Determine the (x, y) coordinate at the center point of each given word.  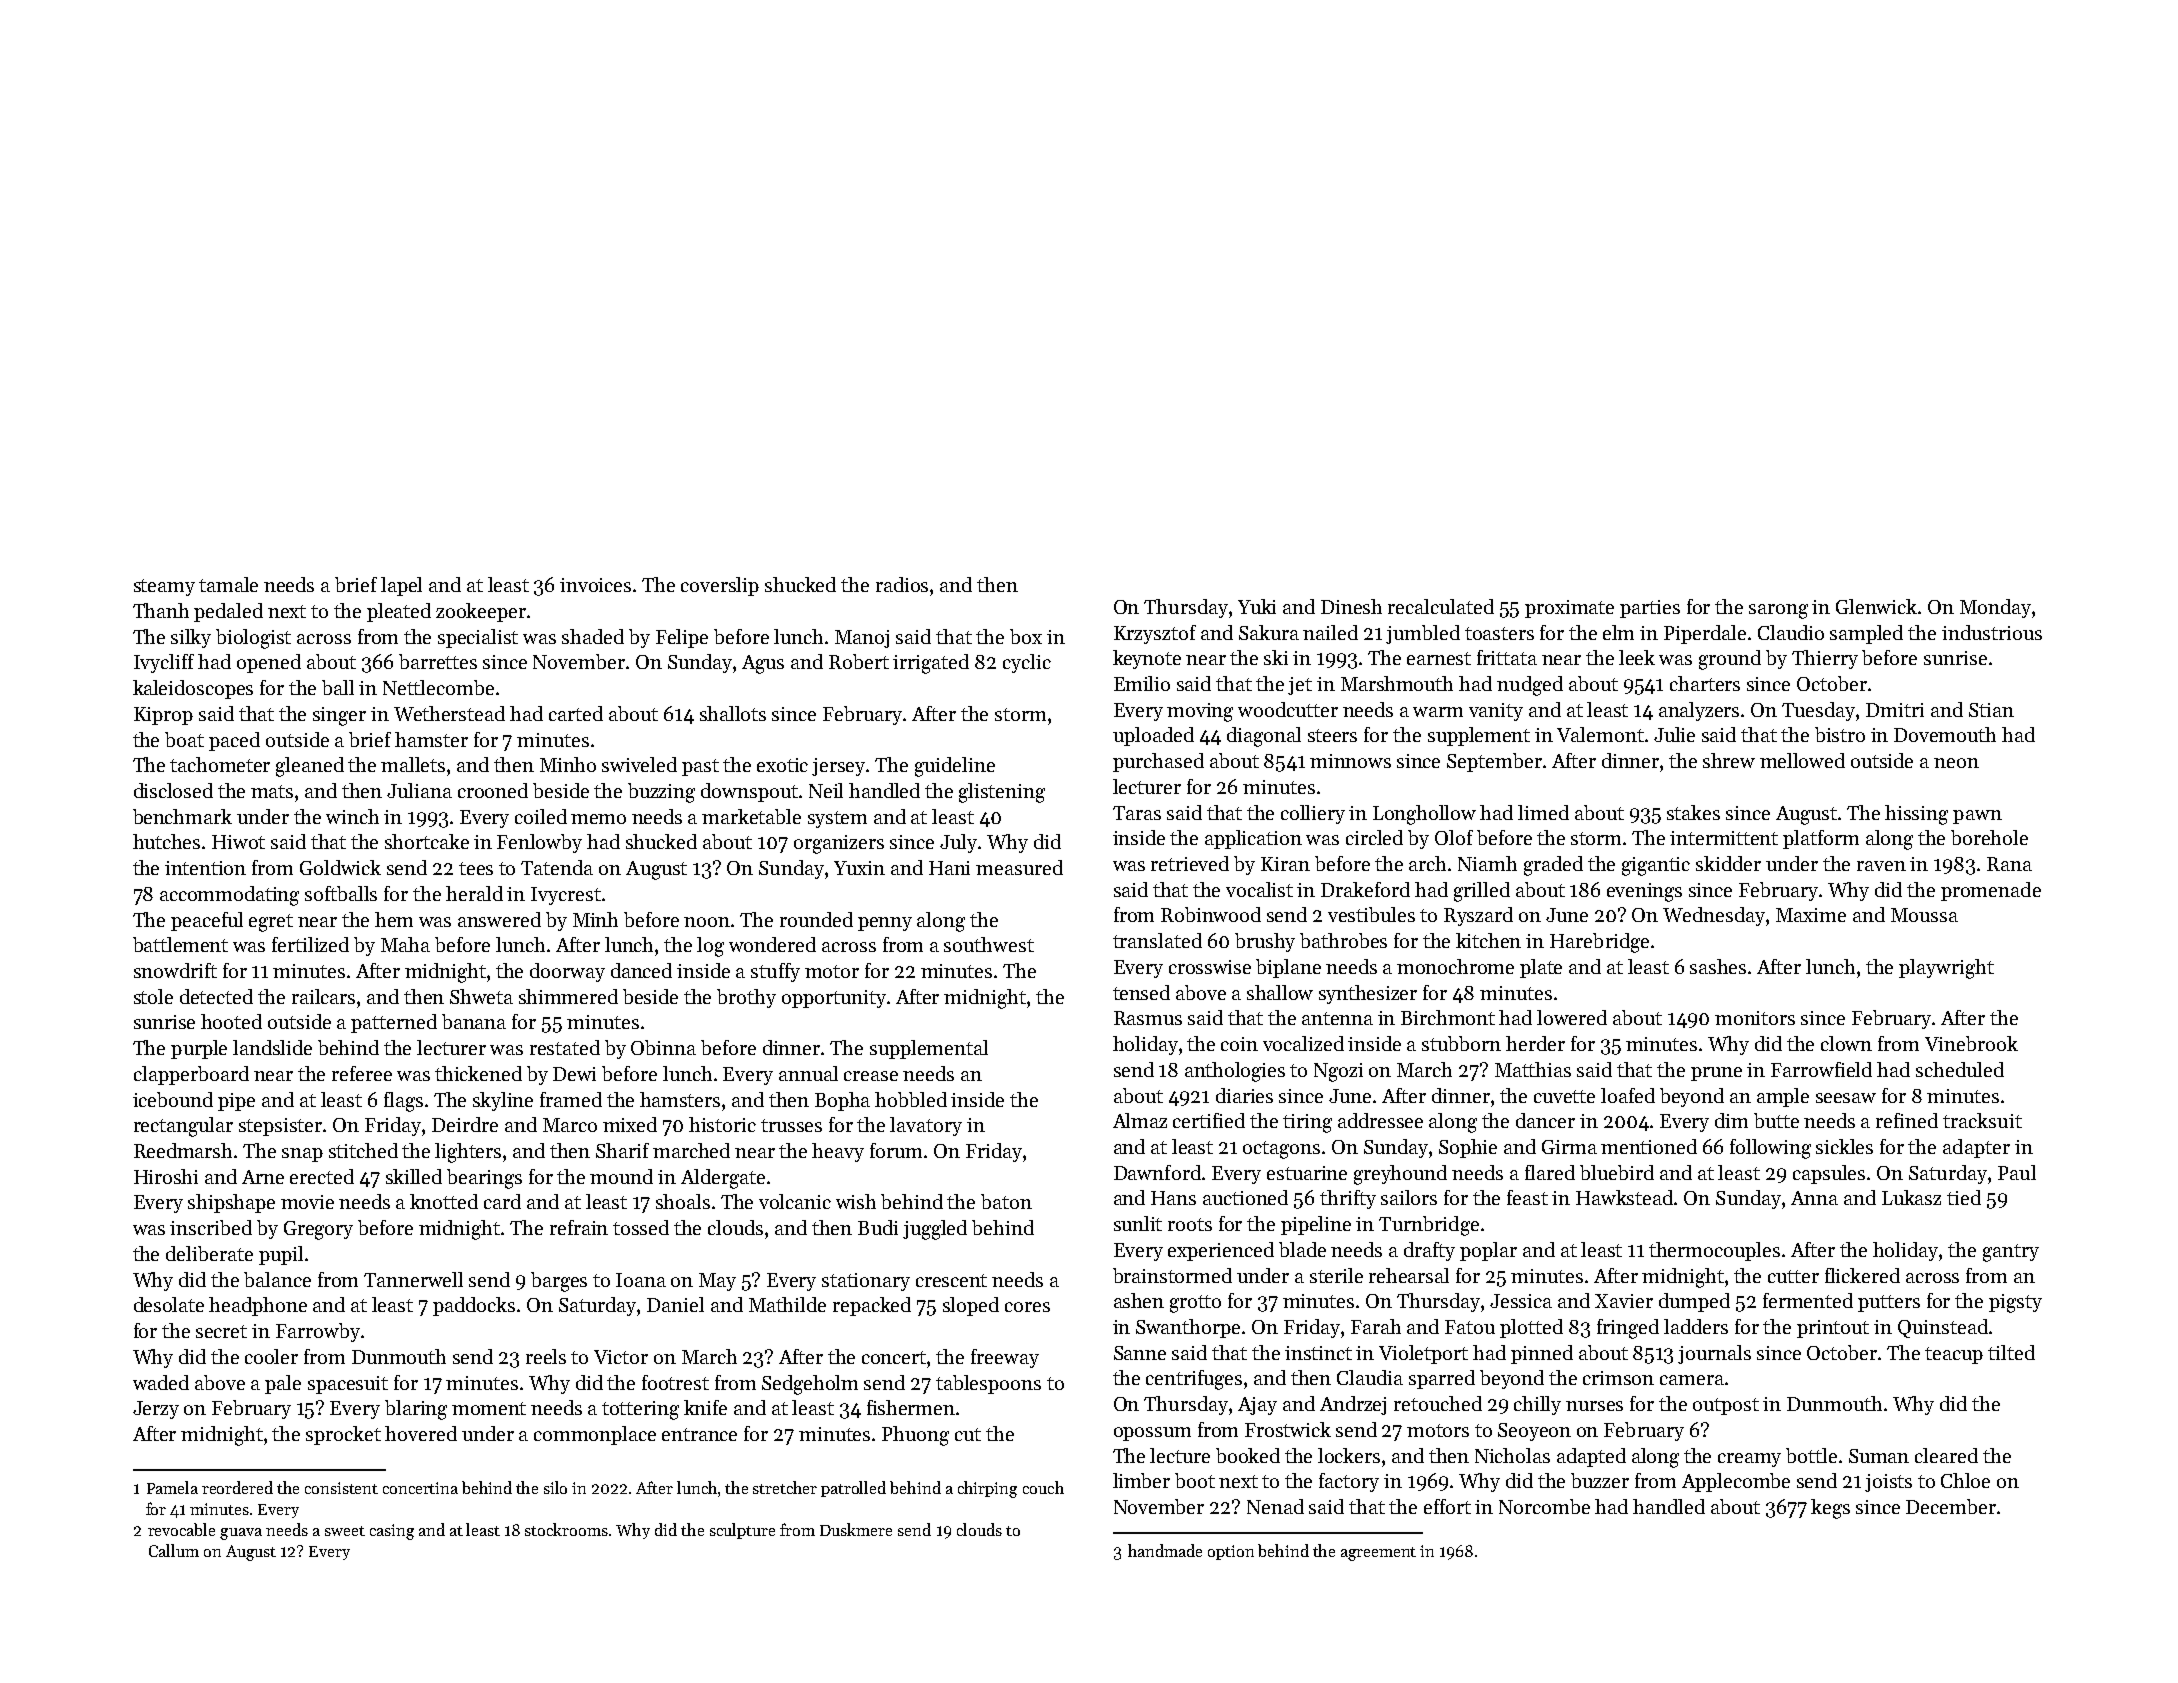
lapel (401, 586)
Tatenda (557, 867)
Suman (1879, 1456)
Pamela (172, 1487)
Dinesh (1351, 606)
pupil (281, 1255)
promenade (1991, 891)
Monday (1995, 608)
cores (1027, 1307)
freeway (1005, 1358)
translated (1157, 940)
